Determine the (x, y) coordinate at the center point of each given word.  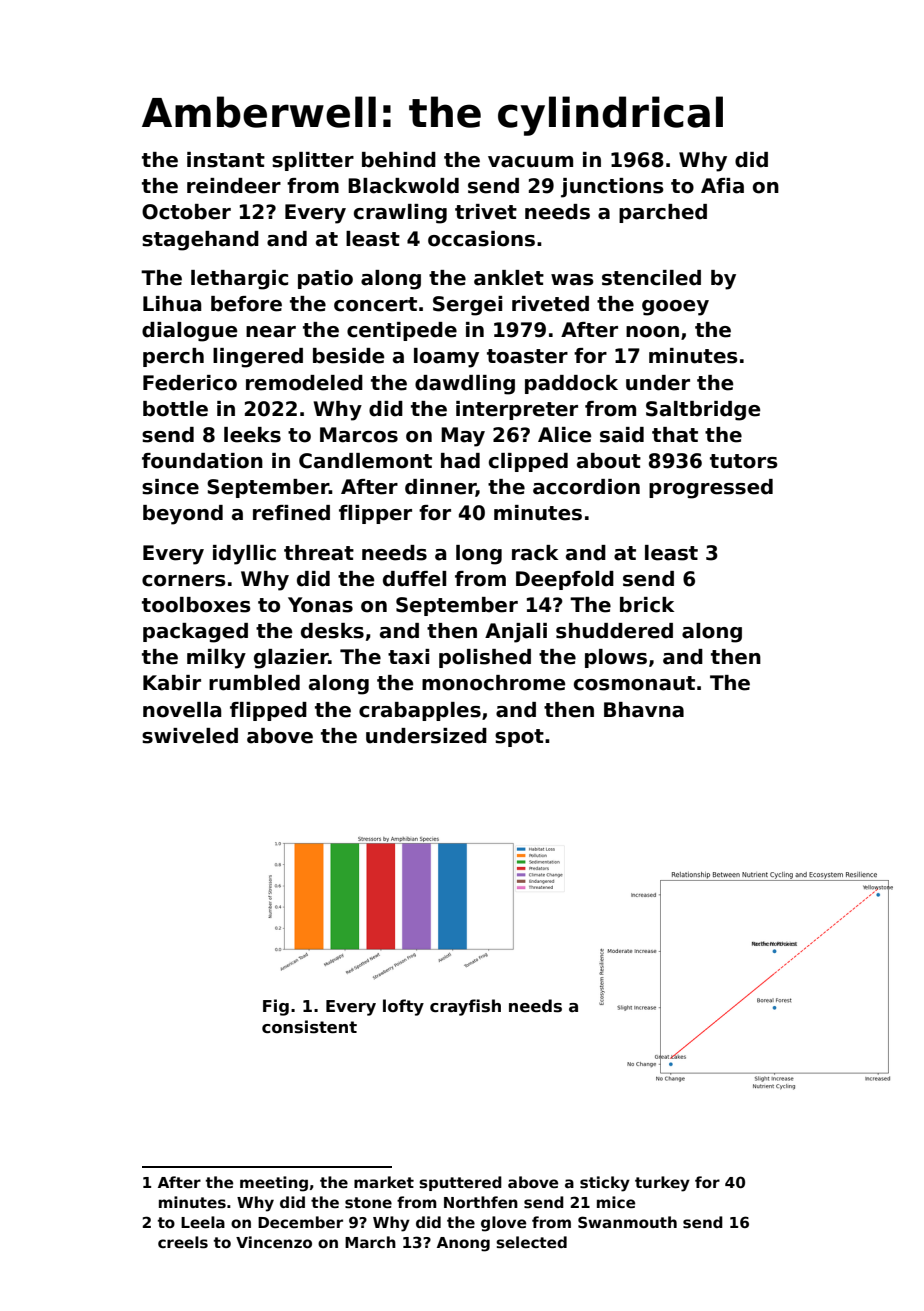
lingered (258, 358)
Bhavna (644, 710)
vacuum (530, 162)
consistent (309, 1027)
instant (226, 160)
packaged (195, 633)
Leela (203, 1222)
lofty (403, 1007)
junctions (612, 188)
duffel (414, 579)
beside (348, 356)
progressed (711, 489)
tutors (744, 461)
